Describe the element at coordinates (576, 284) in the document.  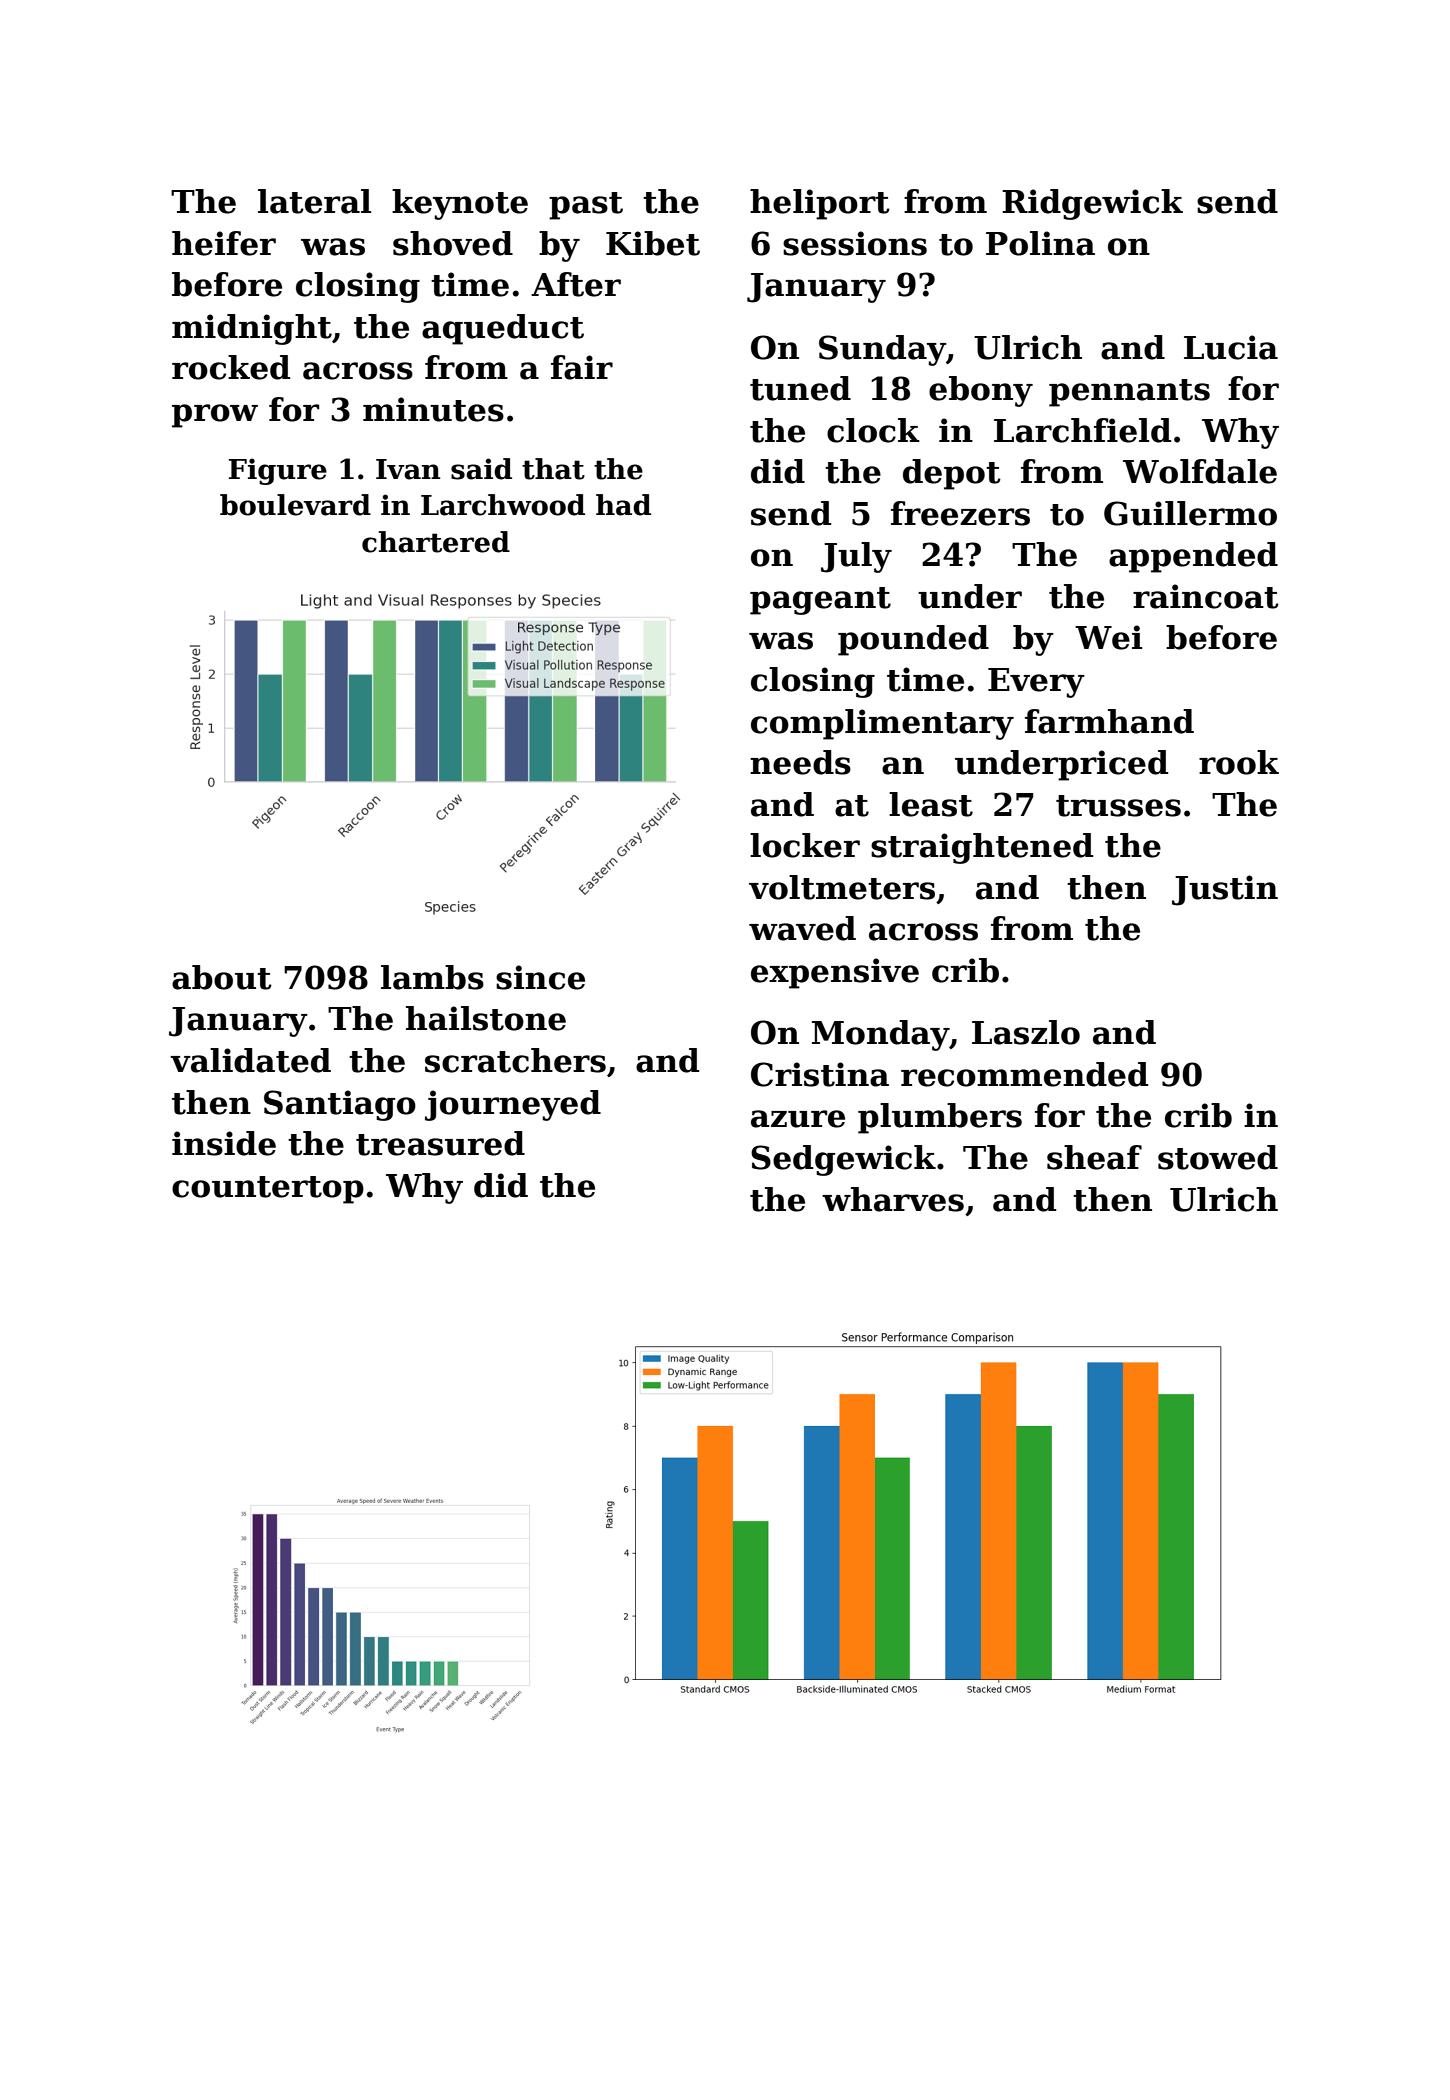
I see `After` at that location.
